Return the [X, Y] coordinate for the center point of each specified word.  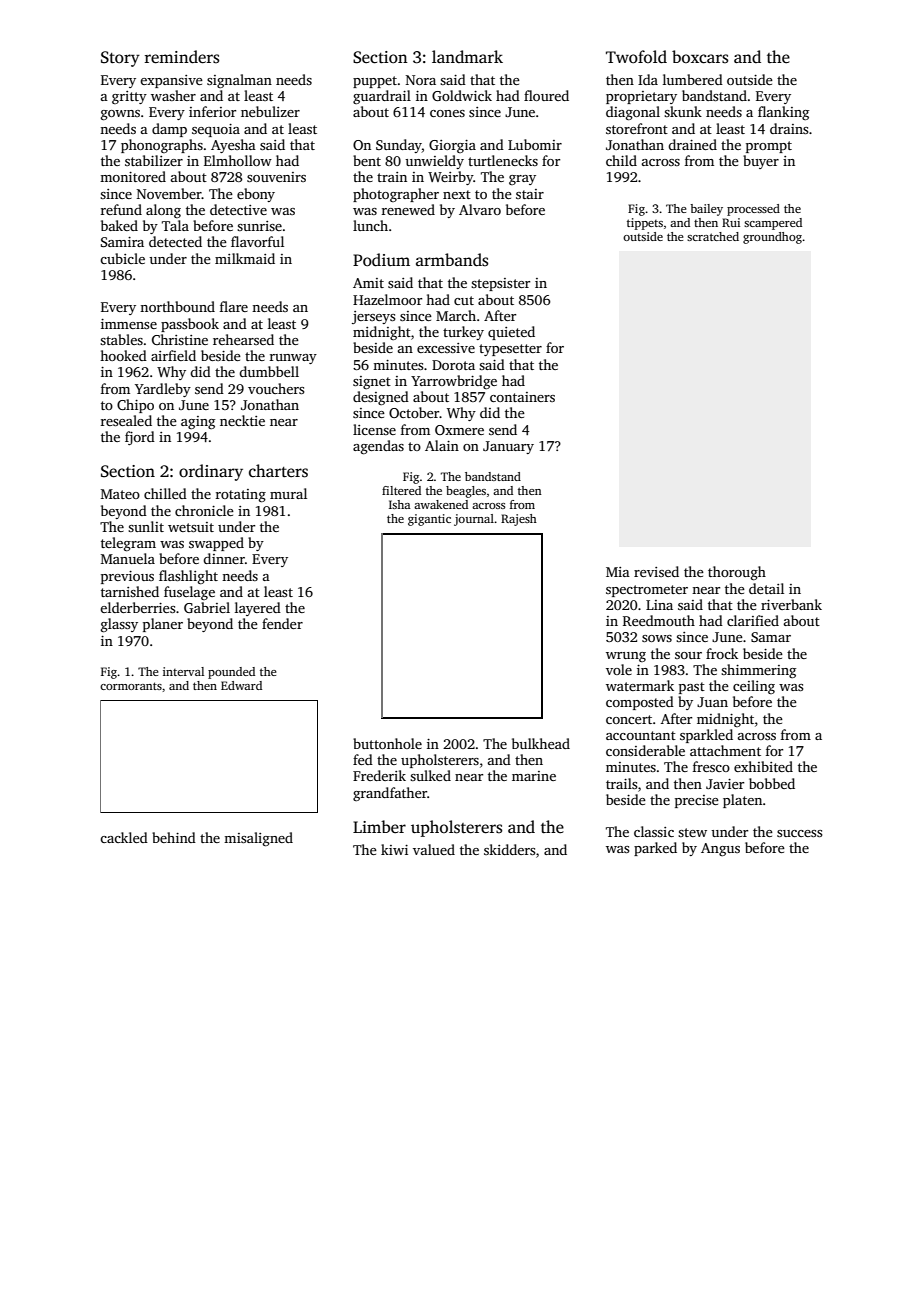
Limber [379, 827]
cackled [124, 837]
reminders [182, 57]
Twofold [636, 57]
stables [121, 339]
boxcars [700, 57]
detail [766, 588]
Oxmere [459, 430]
